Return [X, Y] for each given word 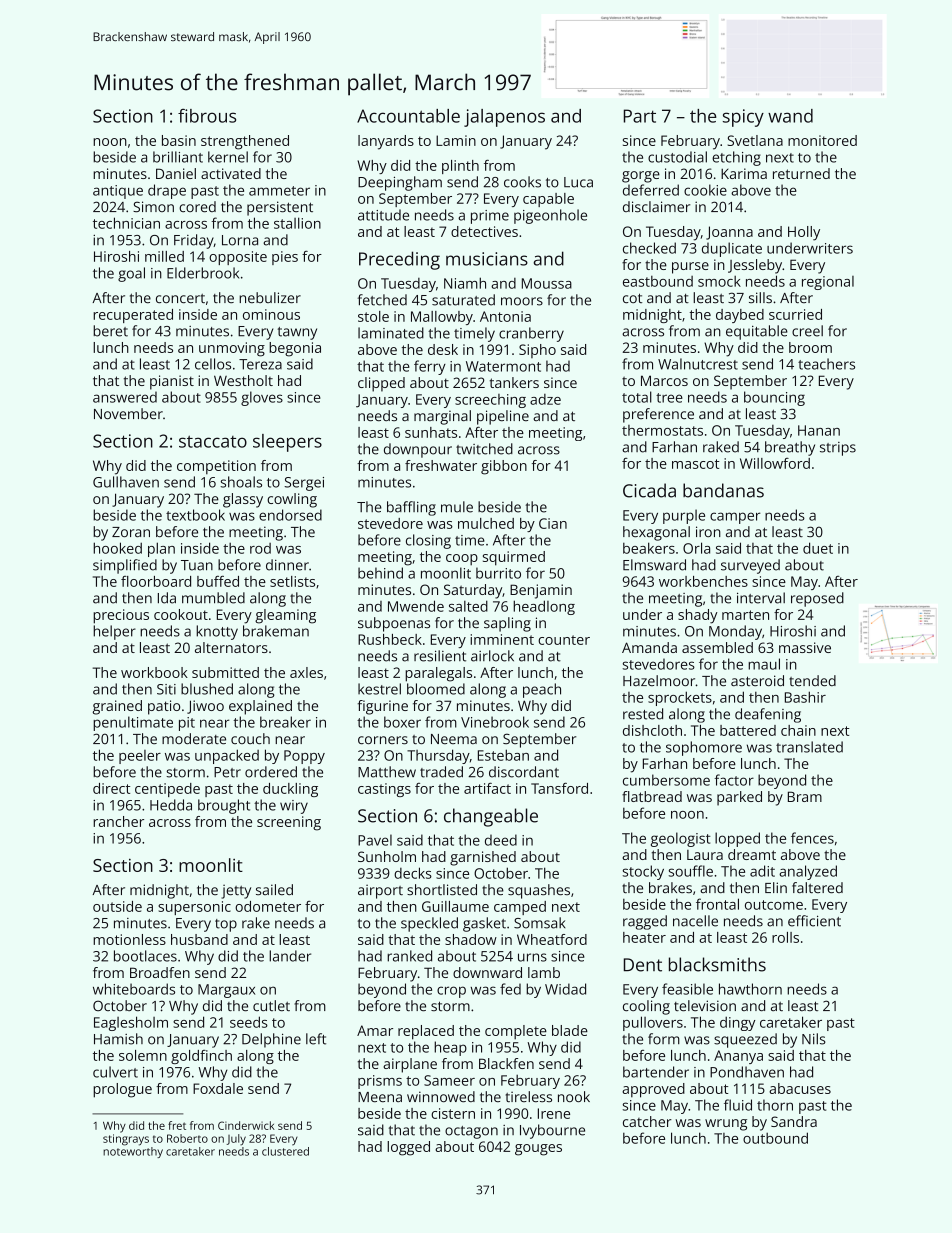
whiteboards [134, 989]
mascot [695, 464]
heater [644, 937]
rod [260, 548]
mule [457, 507]
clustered [285, 1151]
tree [669, 398]
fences [812, 838]
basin [179, 140]
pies [285, 258]
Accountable [408, 116]
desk [443, 349]
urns [532, 957]
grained [117, 707]
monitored [822, 140]
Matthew [387, 772]
